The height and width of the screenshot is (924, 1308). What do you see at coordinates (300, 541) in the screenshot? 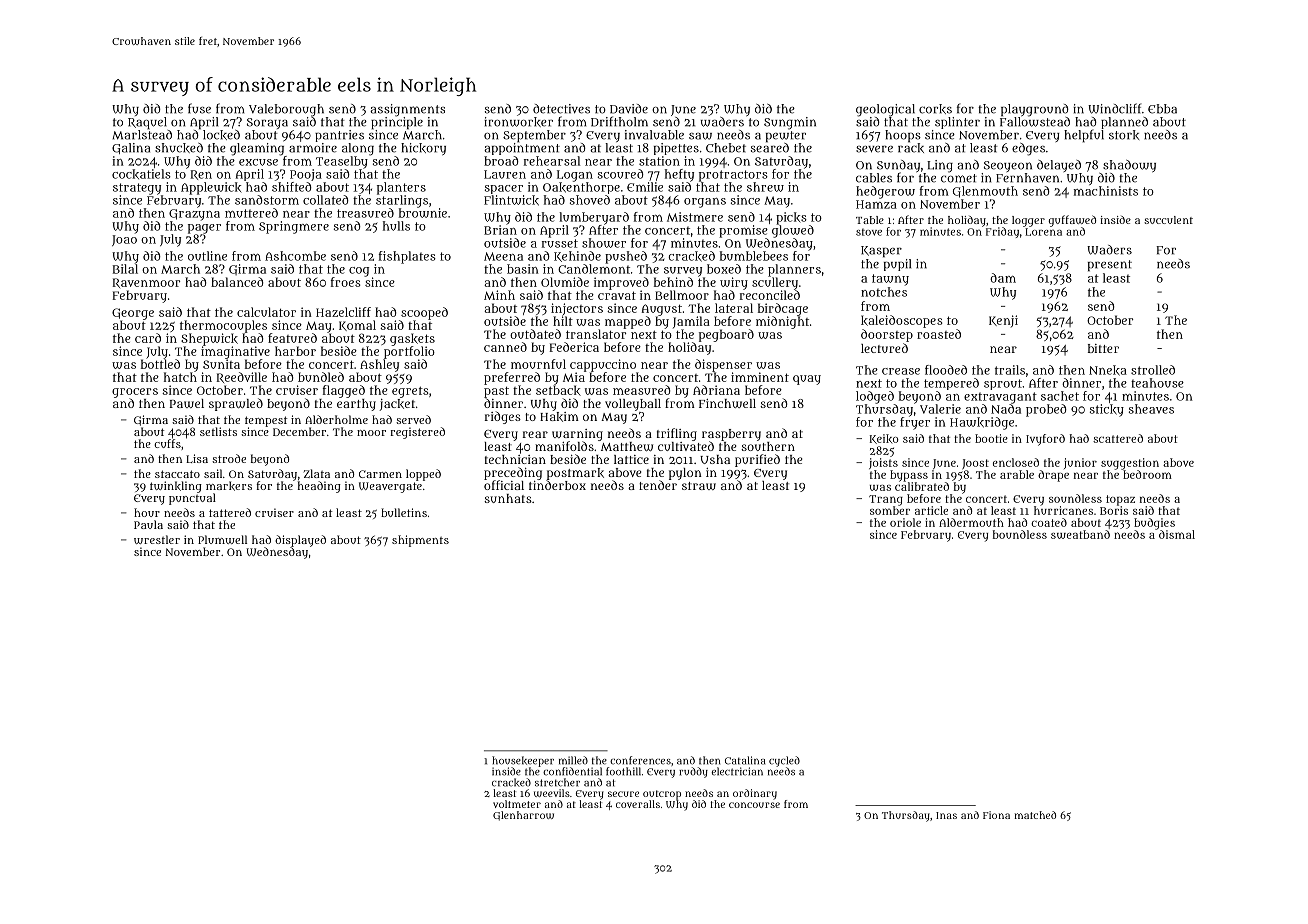
I see `displayed` at bounding box center [300, 541].
